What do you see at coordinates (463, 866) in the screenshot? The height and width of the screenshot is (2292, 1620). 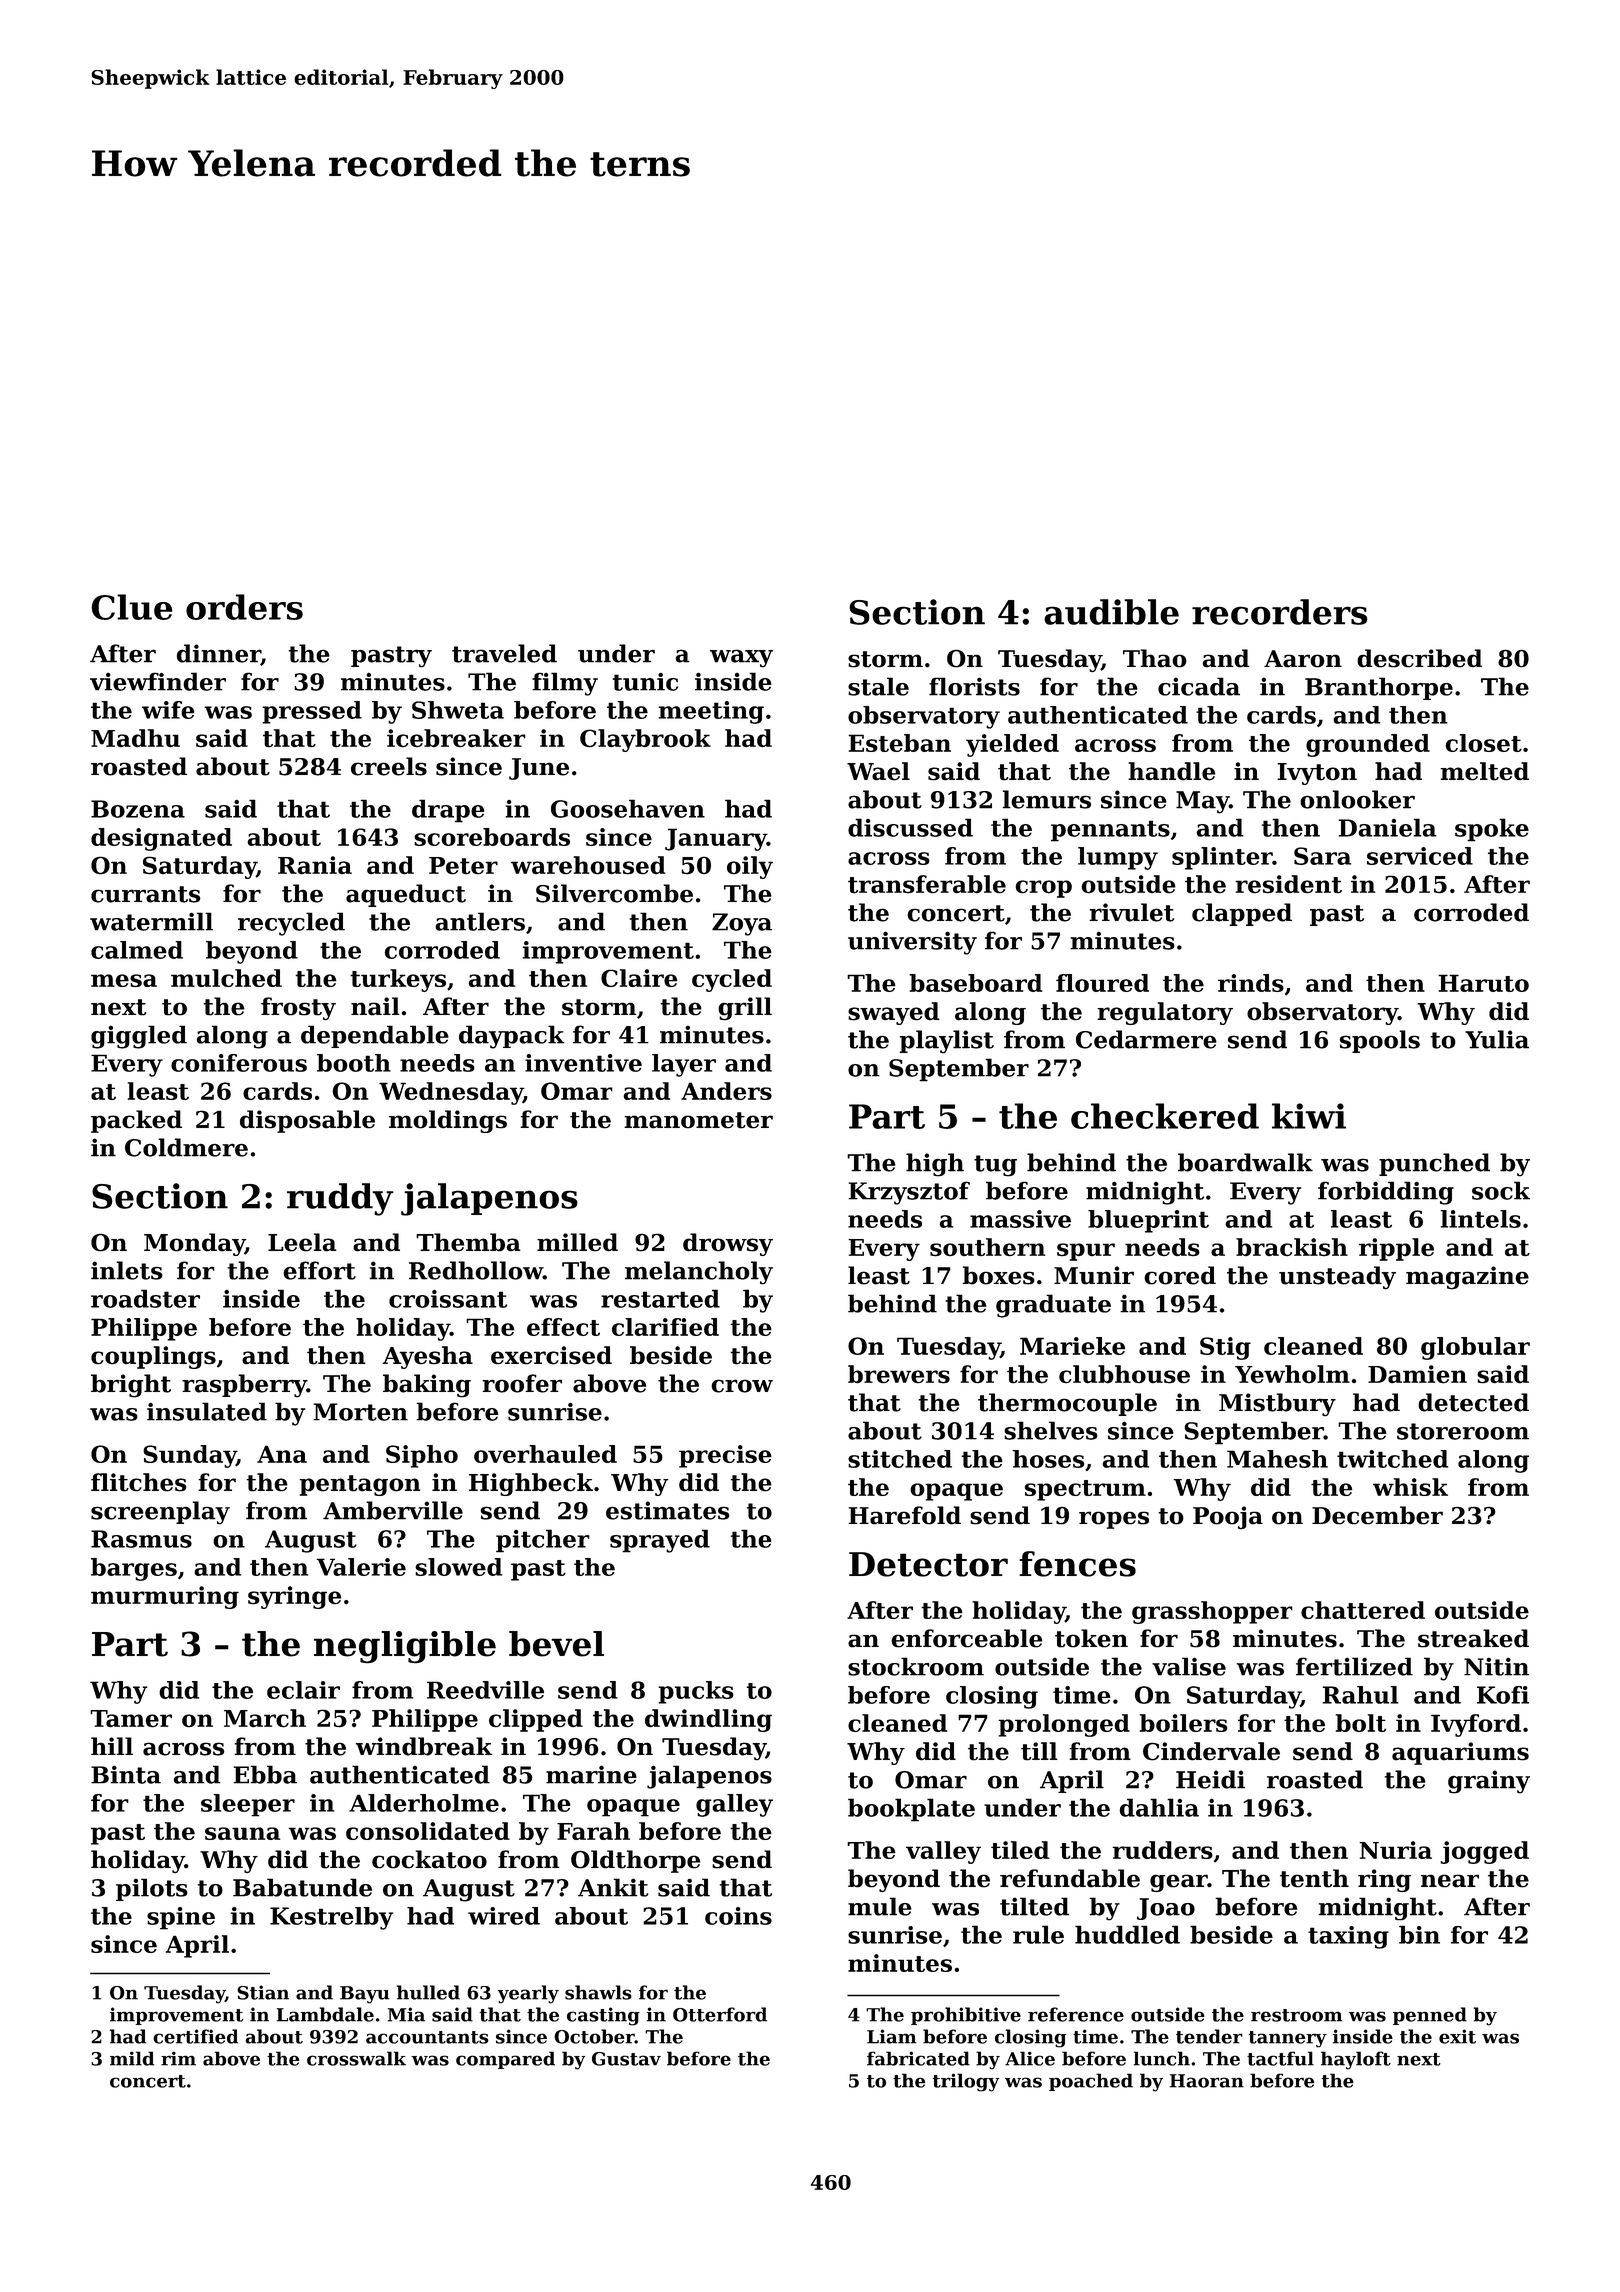 I see `Peter` at bounding box center [463, 866].
